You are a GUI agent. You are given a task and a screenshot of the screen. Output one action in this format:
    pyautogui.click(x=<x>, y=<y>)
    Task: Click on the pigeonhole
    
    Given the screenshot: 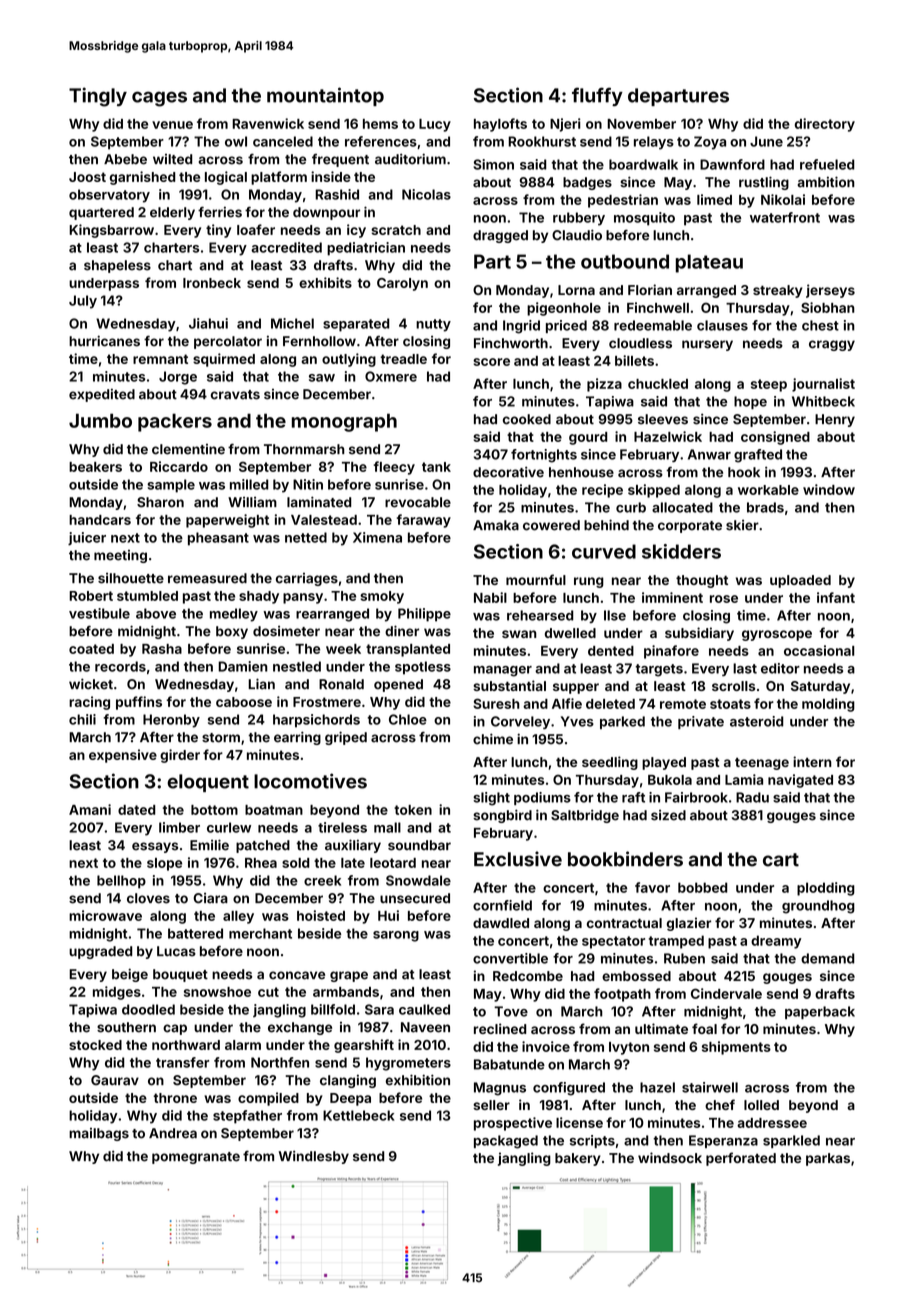 What is the action you would take?
    pyautogui.click(x=564, y=309)
